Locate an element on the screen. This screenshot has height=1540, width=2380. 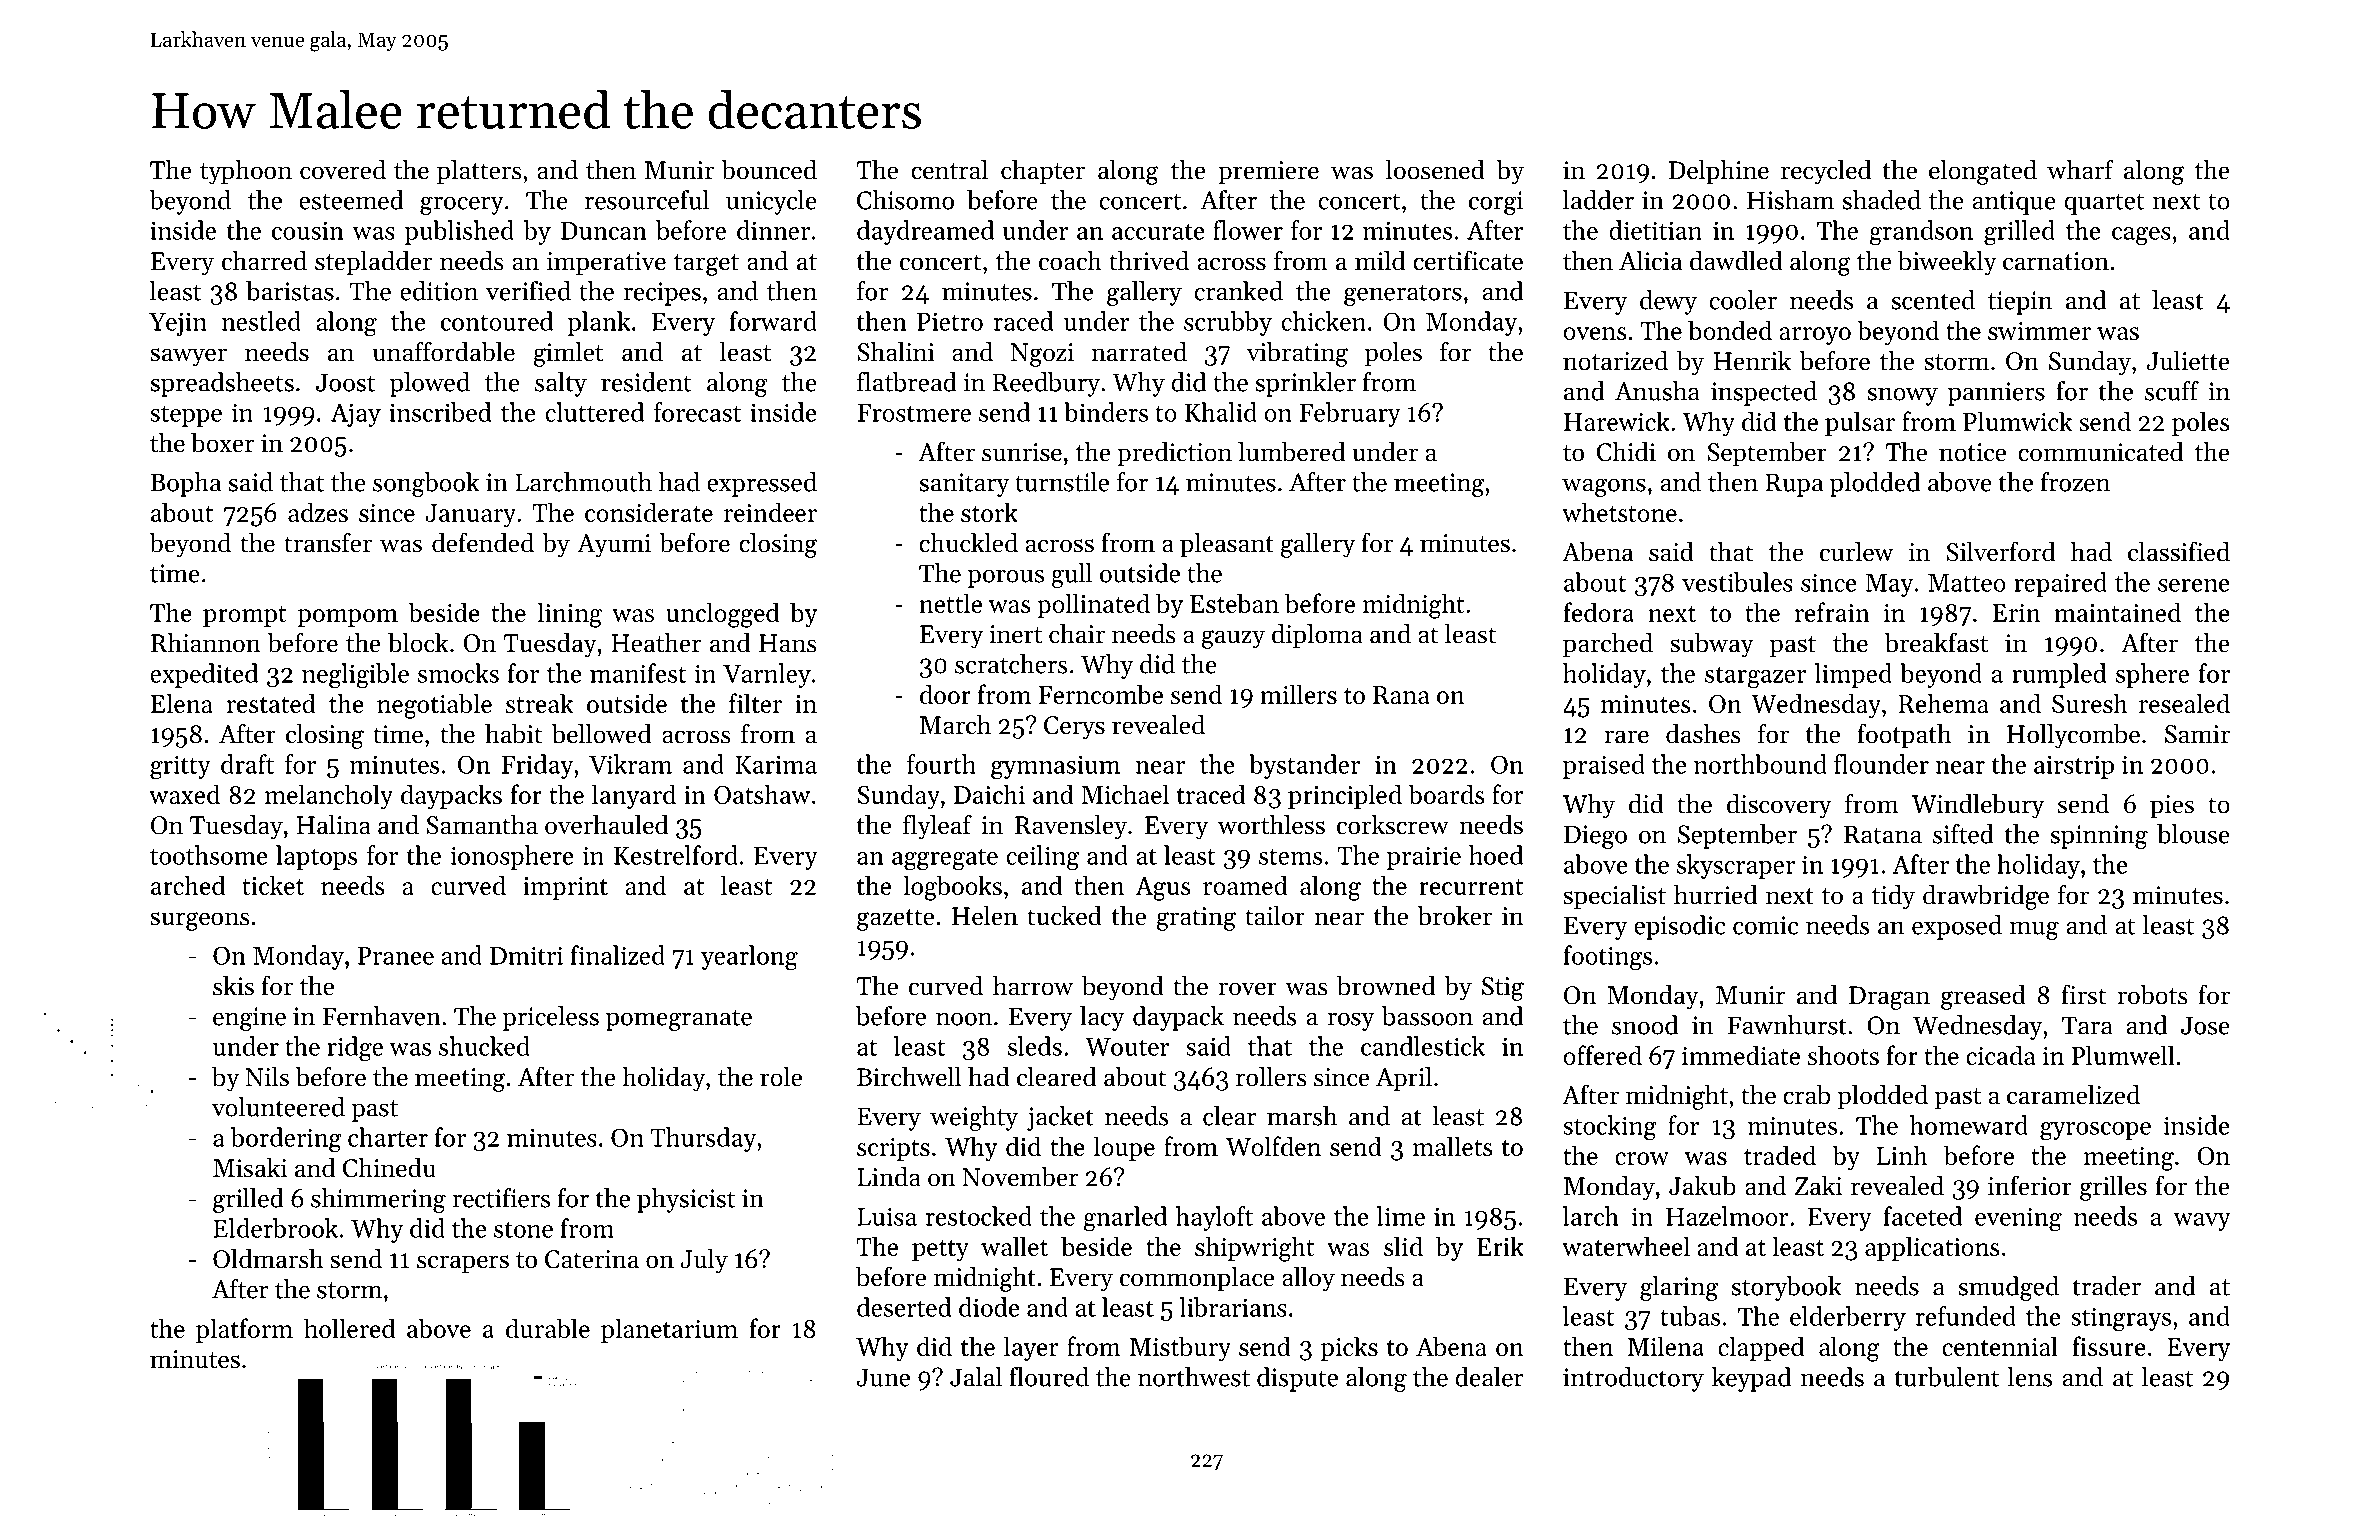
flower is located at coordinates (1248, 230).
